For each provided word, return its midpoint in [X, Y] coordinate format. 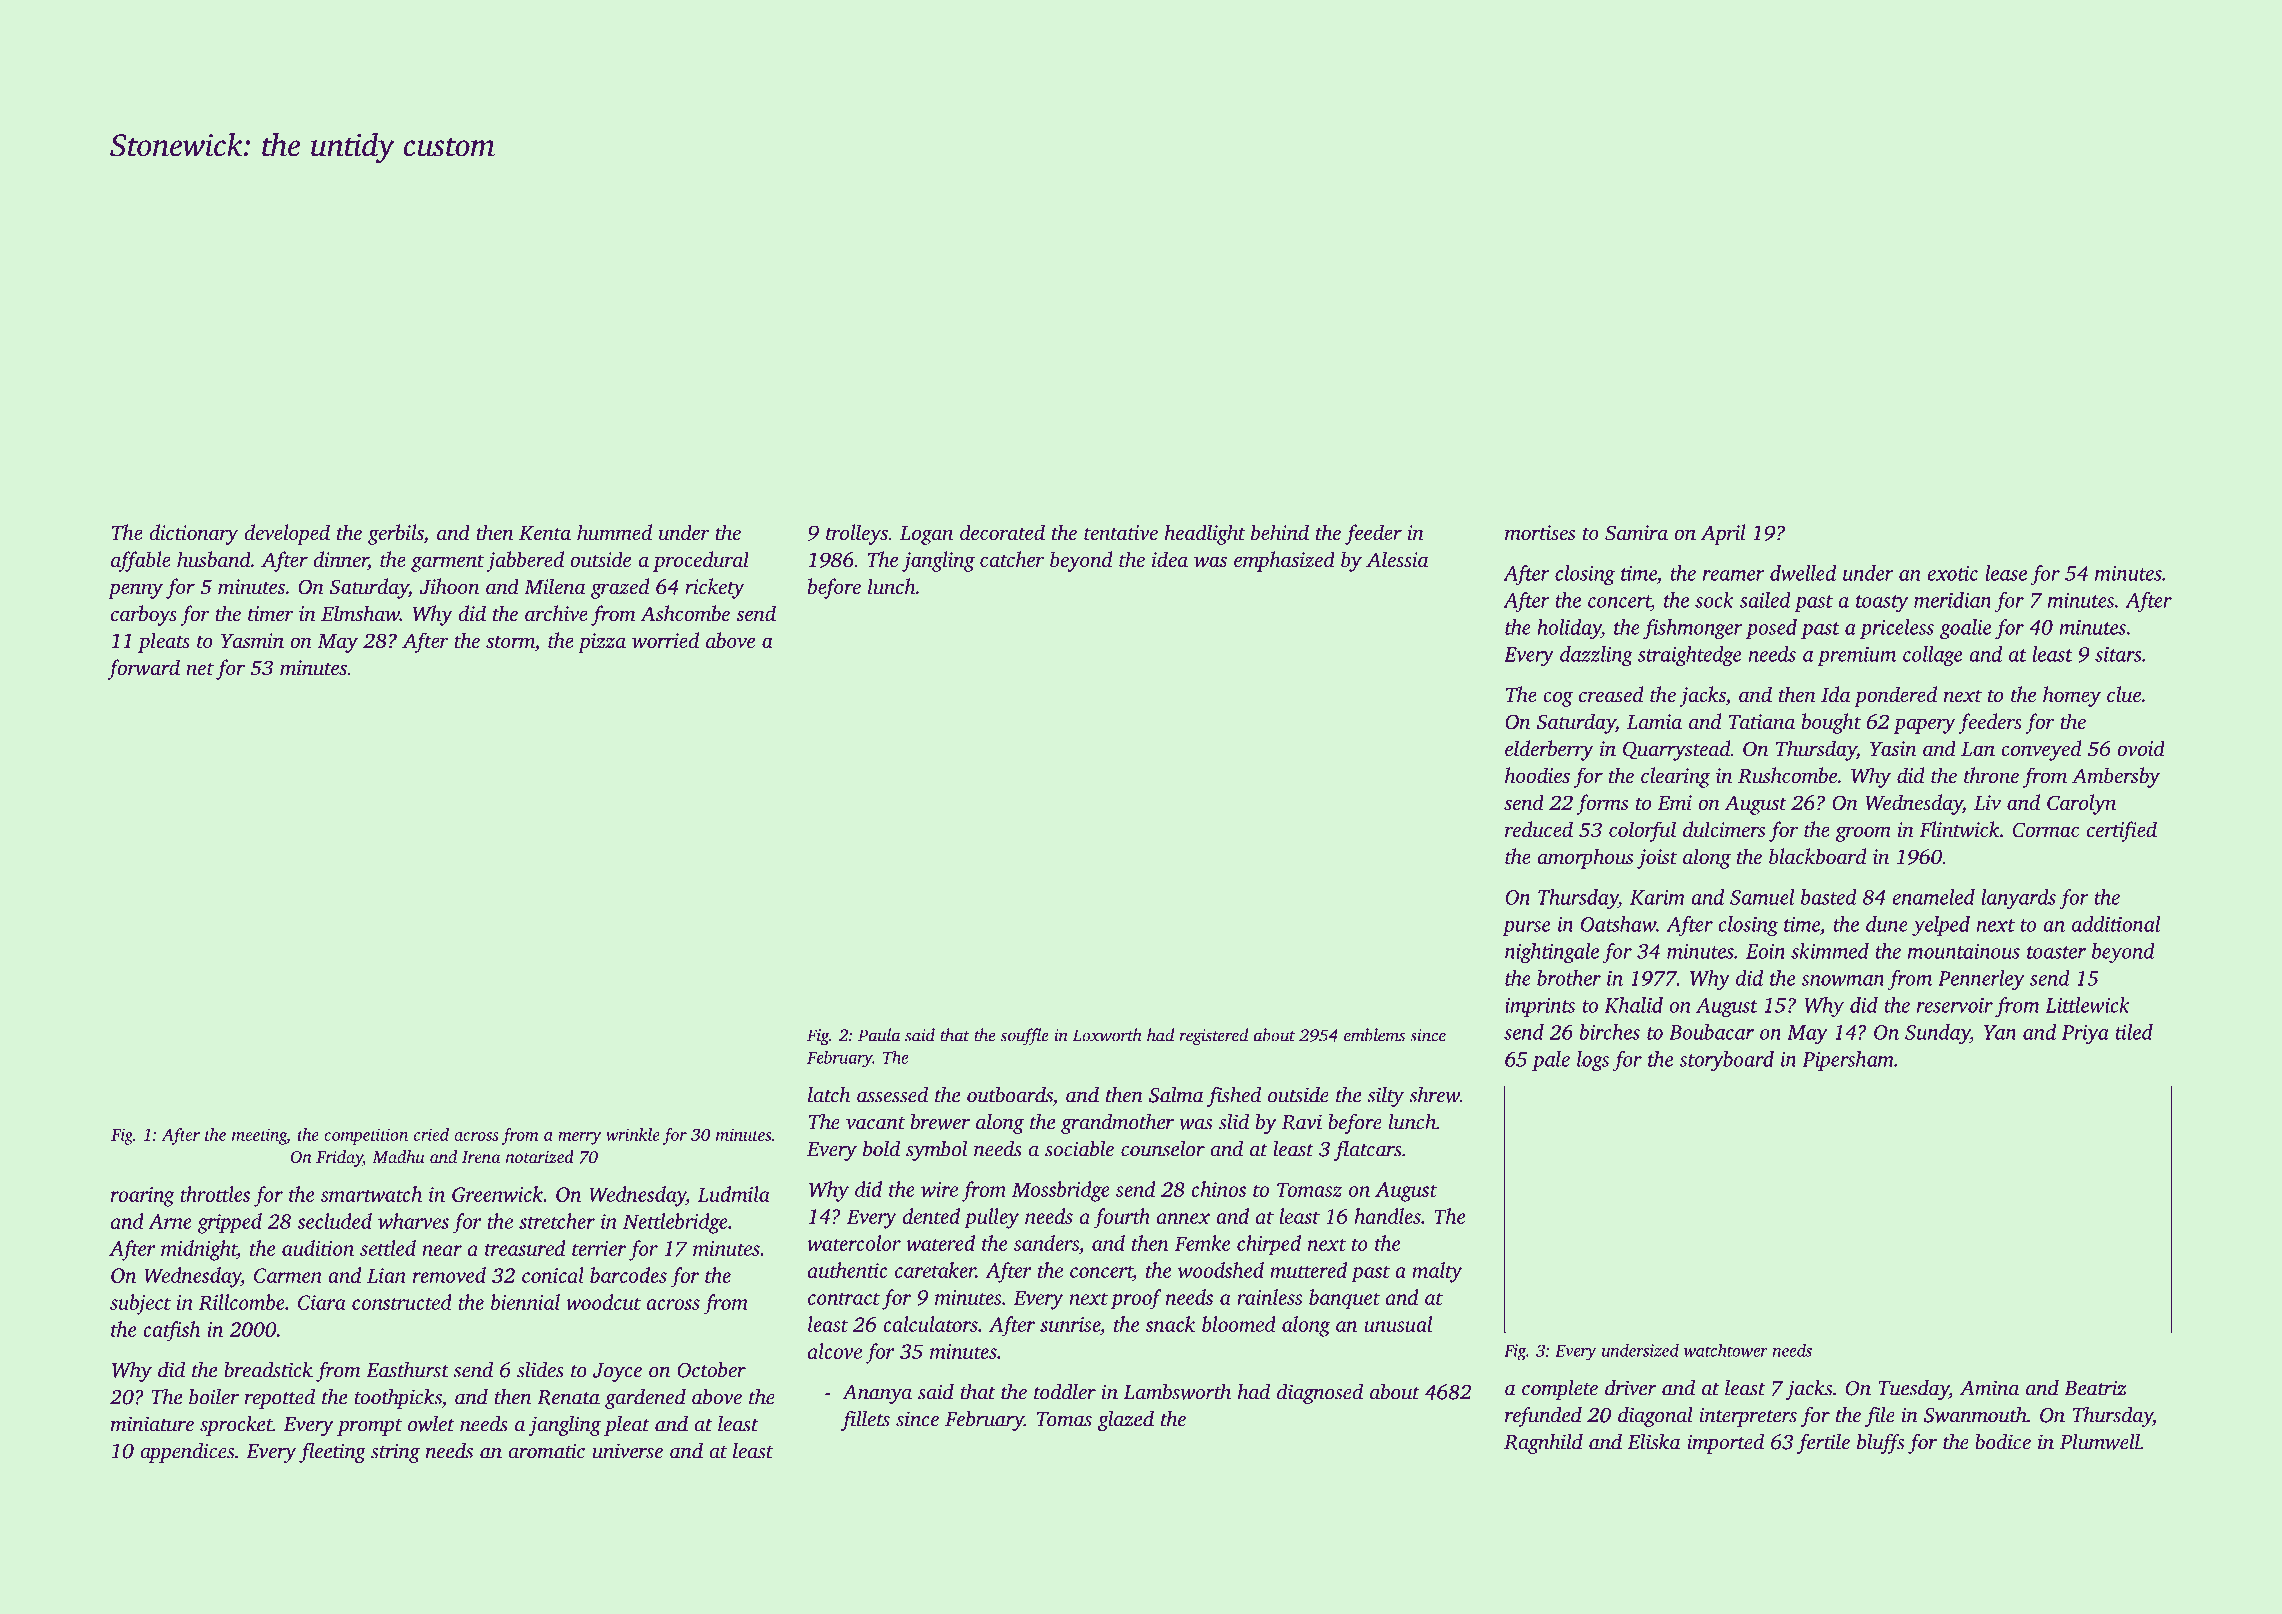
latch [829, 1095]
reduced [1539, 829]
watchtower [1726, 1350]
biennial [525, 1302]
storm [510, 642]
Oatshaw [1618, 924]
